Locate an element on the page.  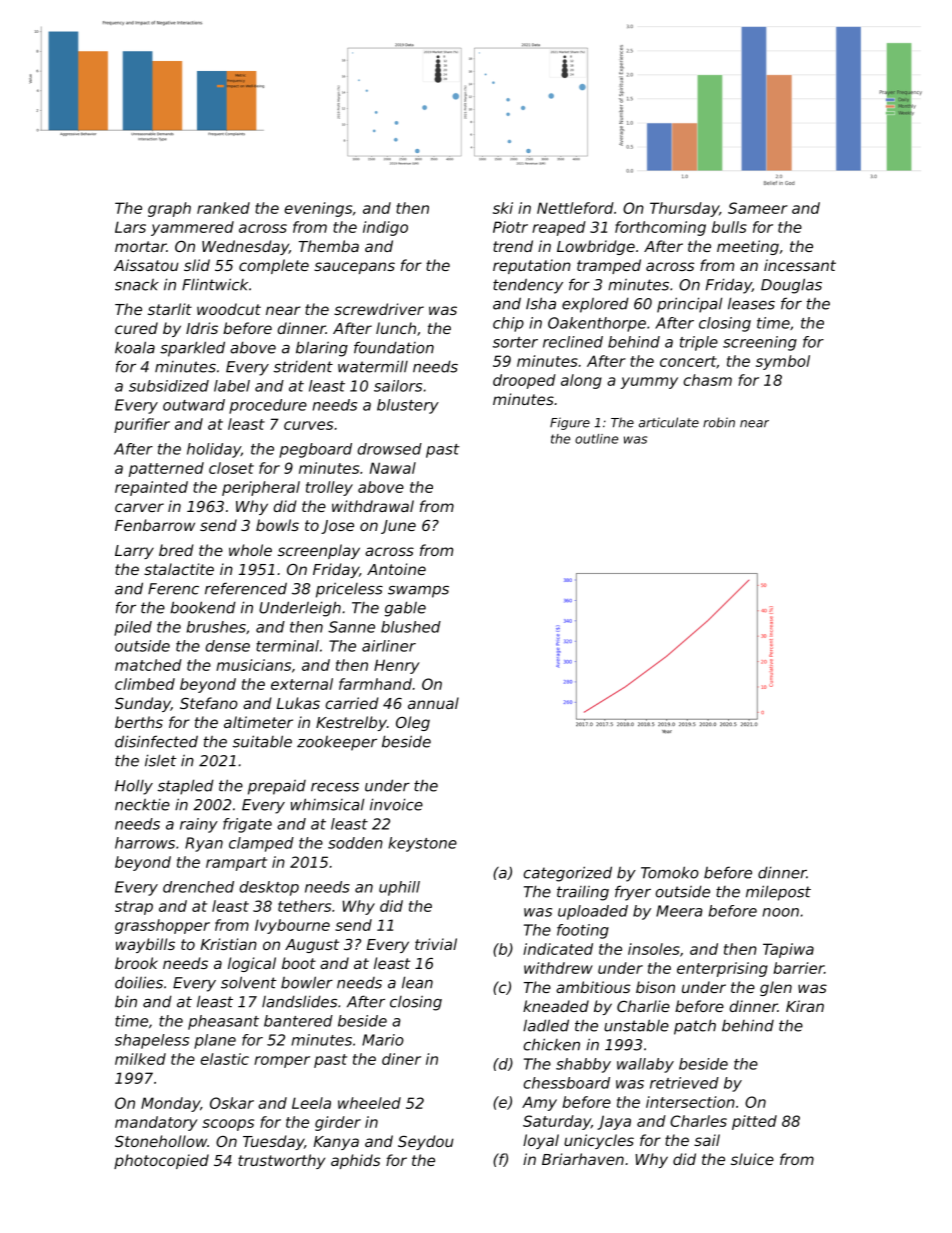
whimsical is located at coordinates (327, 804).
